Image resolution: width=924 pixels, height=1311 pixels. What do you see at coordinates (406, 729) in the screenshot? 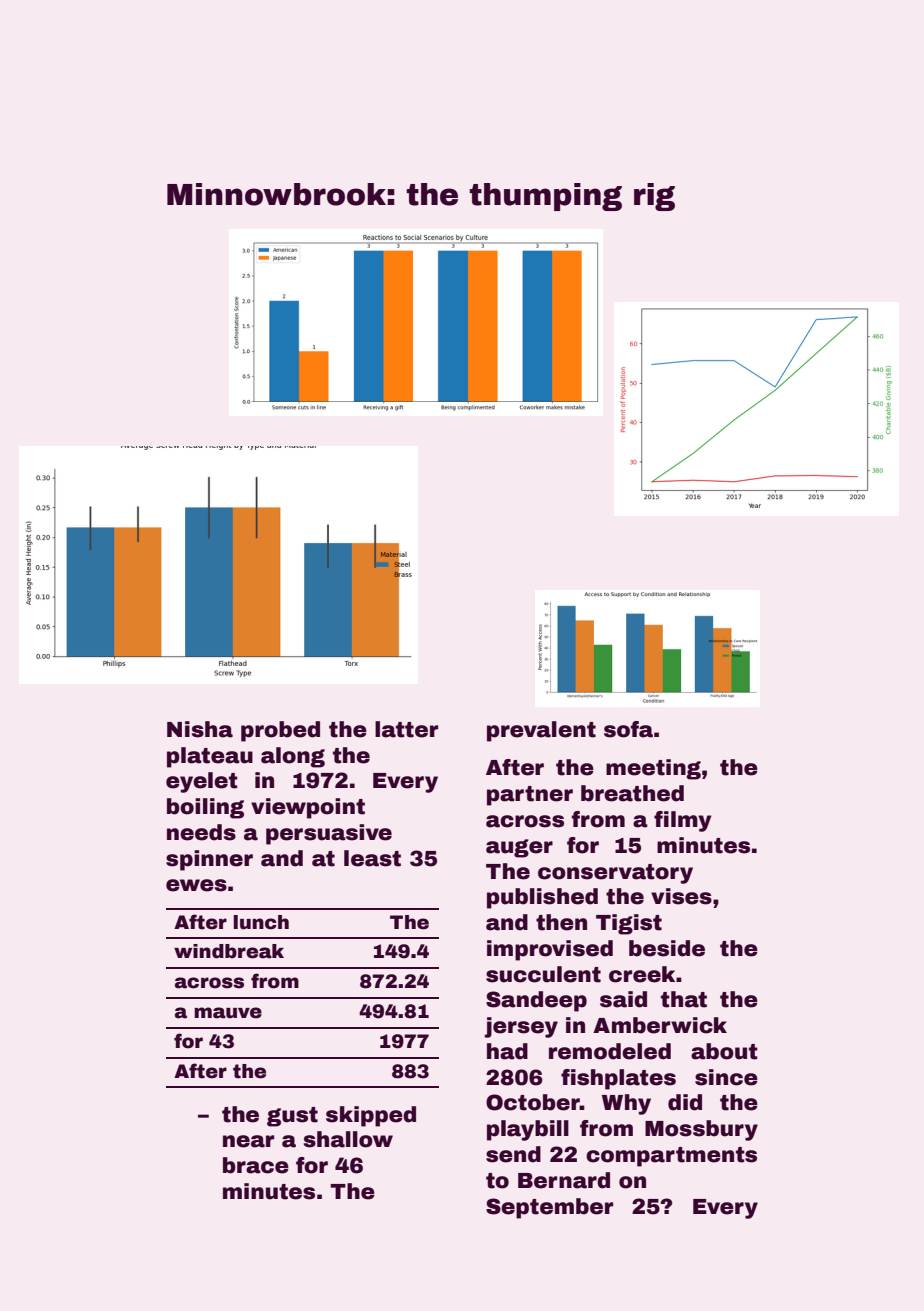
I see `latter` at bounding box center [406, 729].
